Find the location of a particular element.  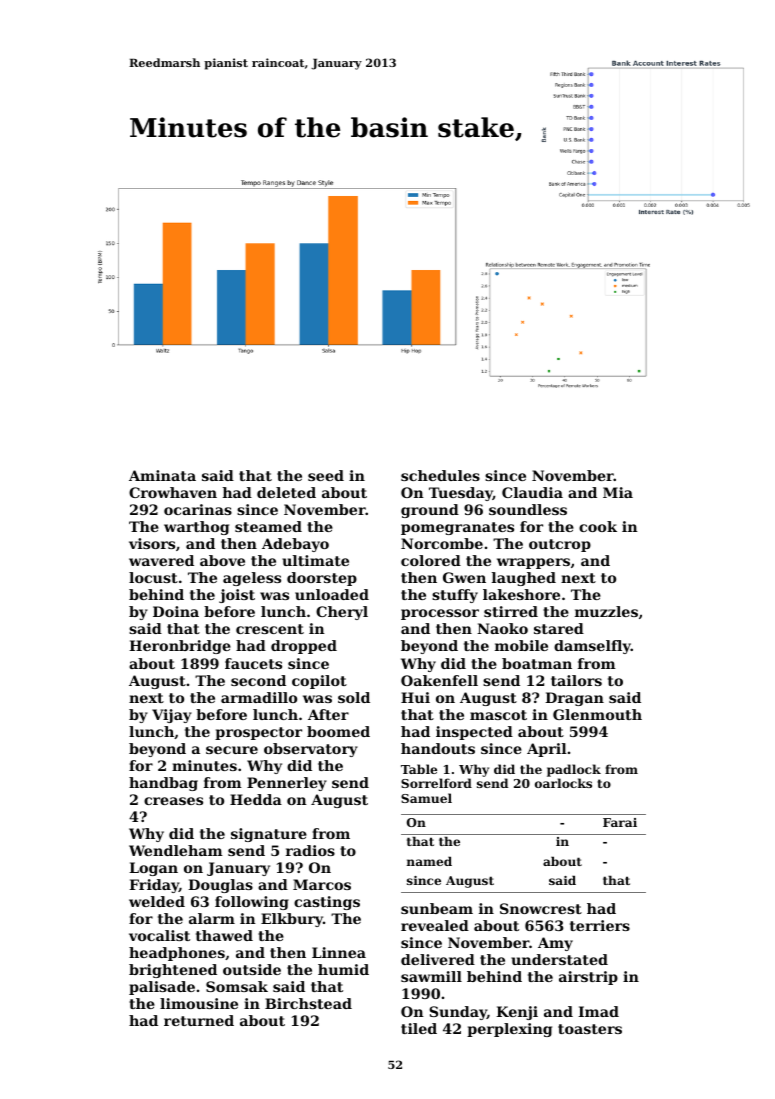

ageless is located at coordinates (252, 579).
